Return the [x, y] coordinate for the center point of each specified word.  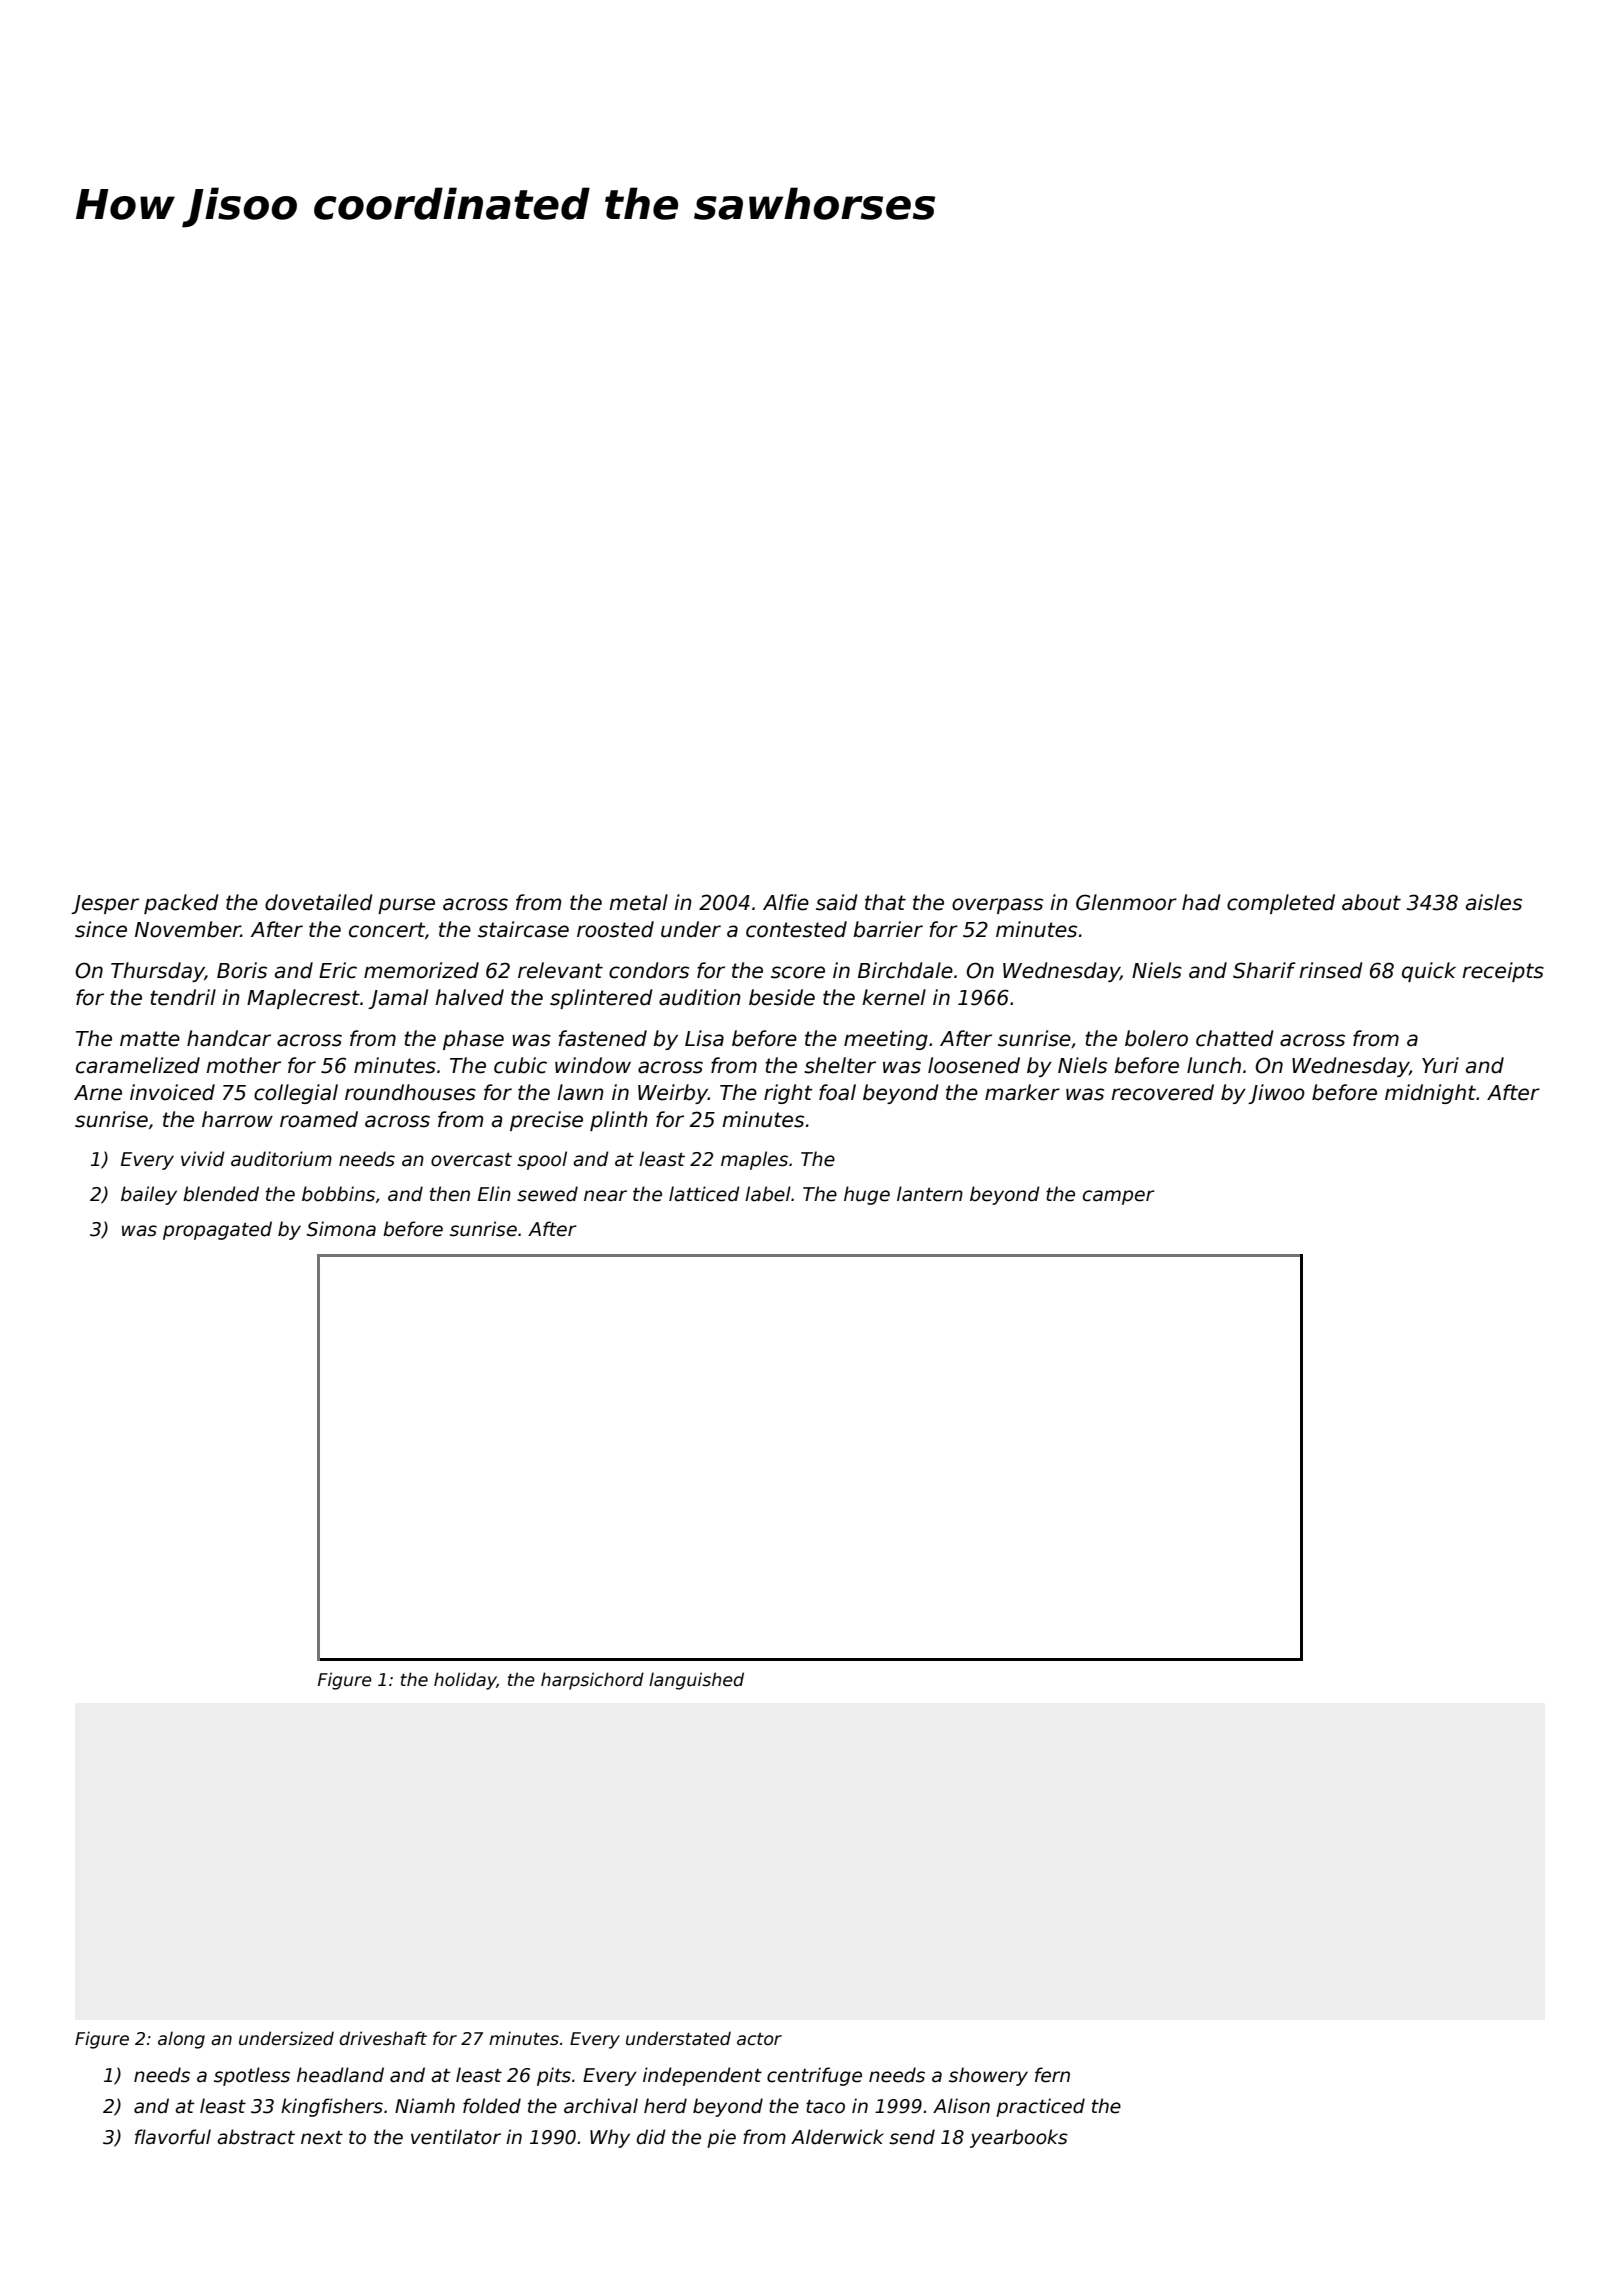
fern [1052, 2075]
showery [988, 2076]
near [605, 1196]
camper [1119, 1197]
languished [696, 1681]
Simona [341, 1229]
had [1201, 902]
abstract [256, 2137]
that [885, 902]
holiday [465, 1681]
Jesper [105, 904]
